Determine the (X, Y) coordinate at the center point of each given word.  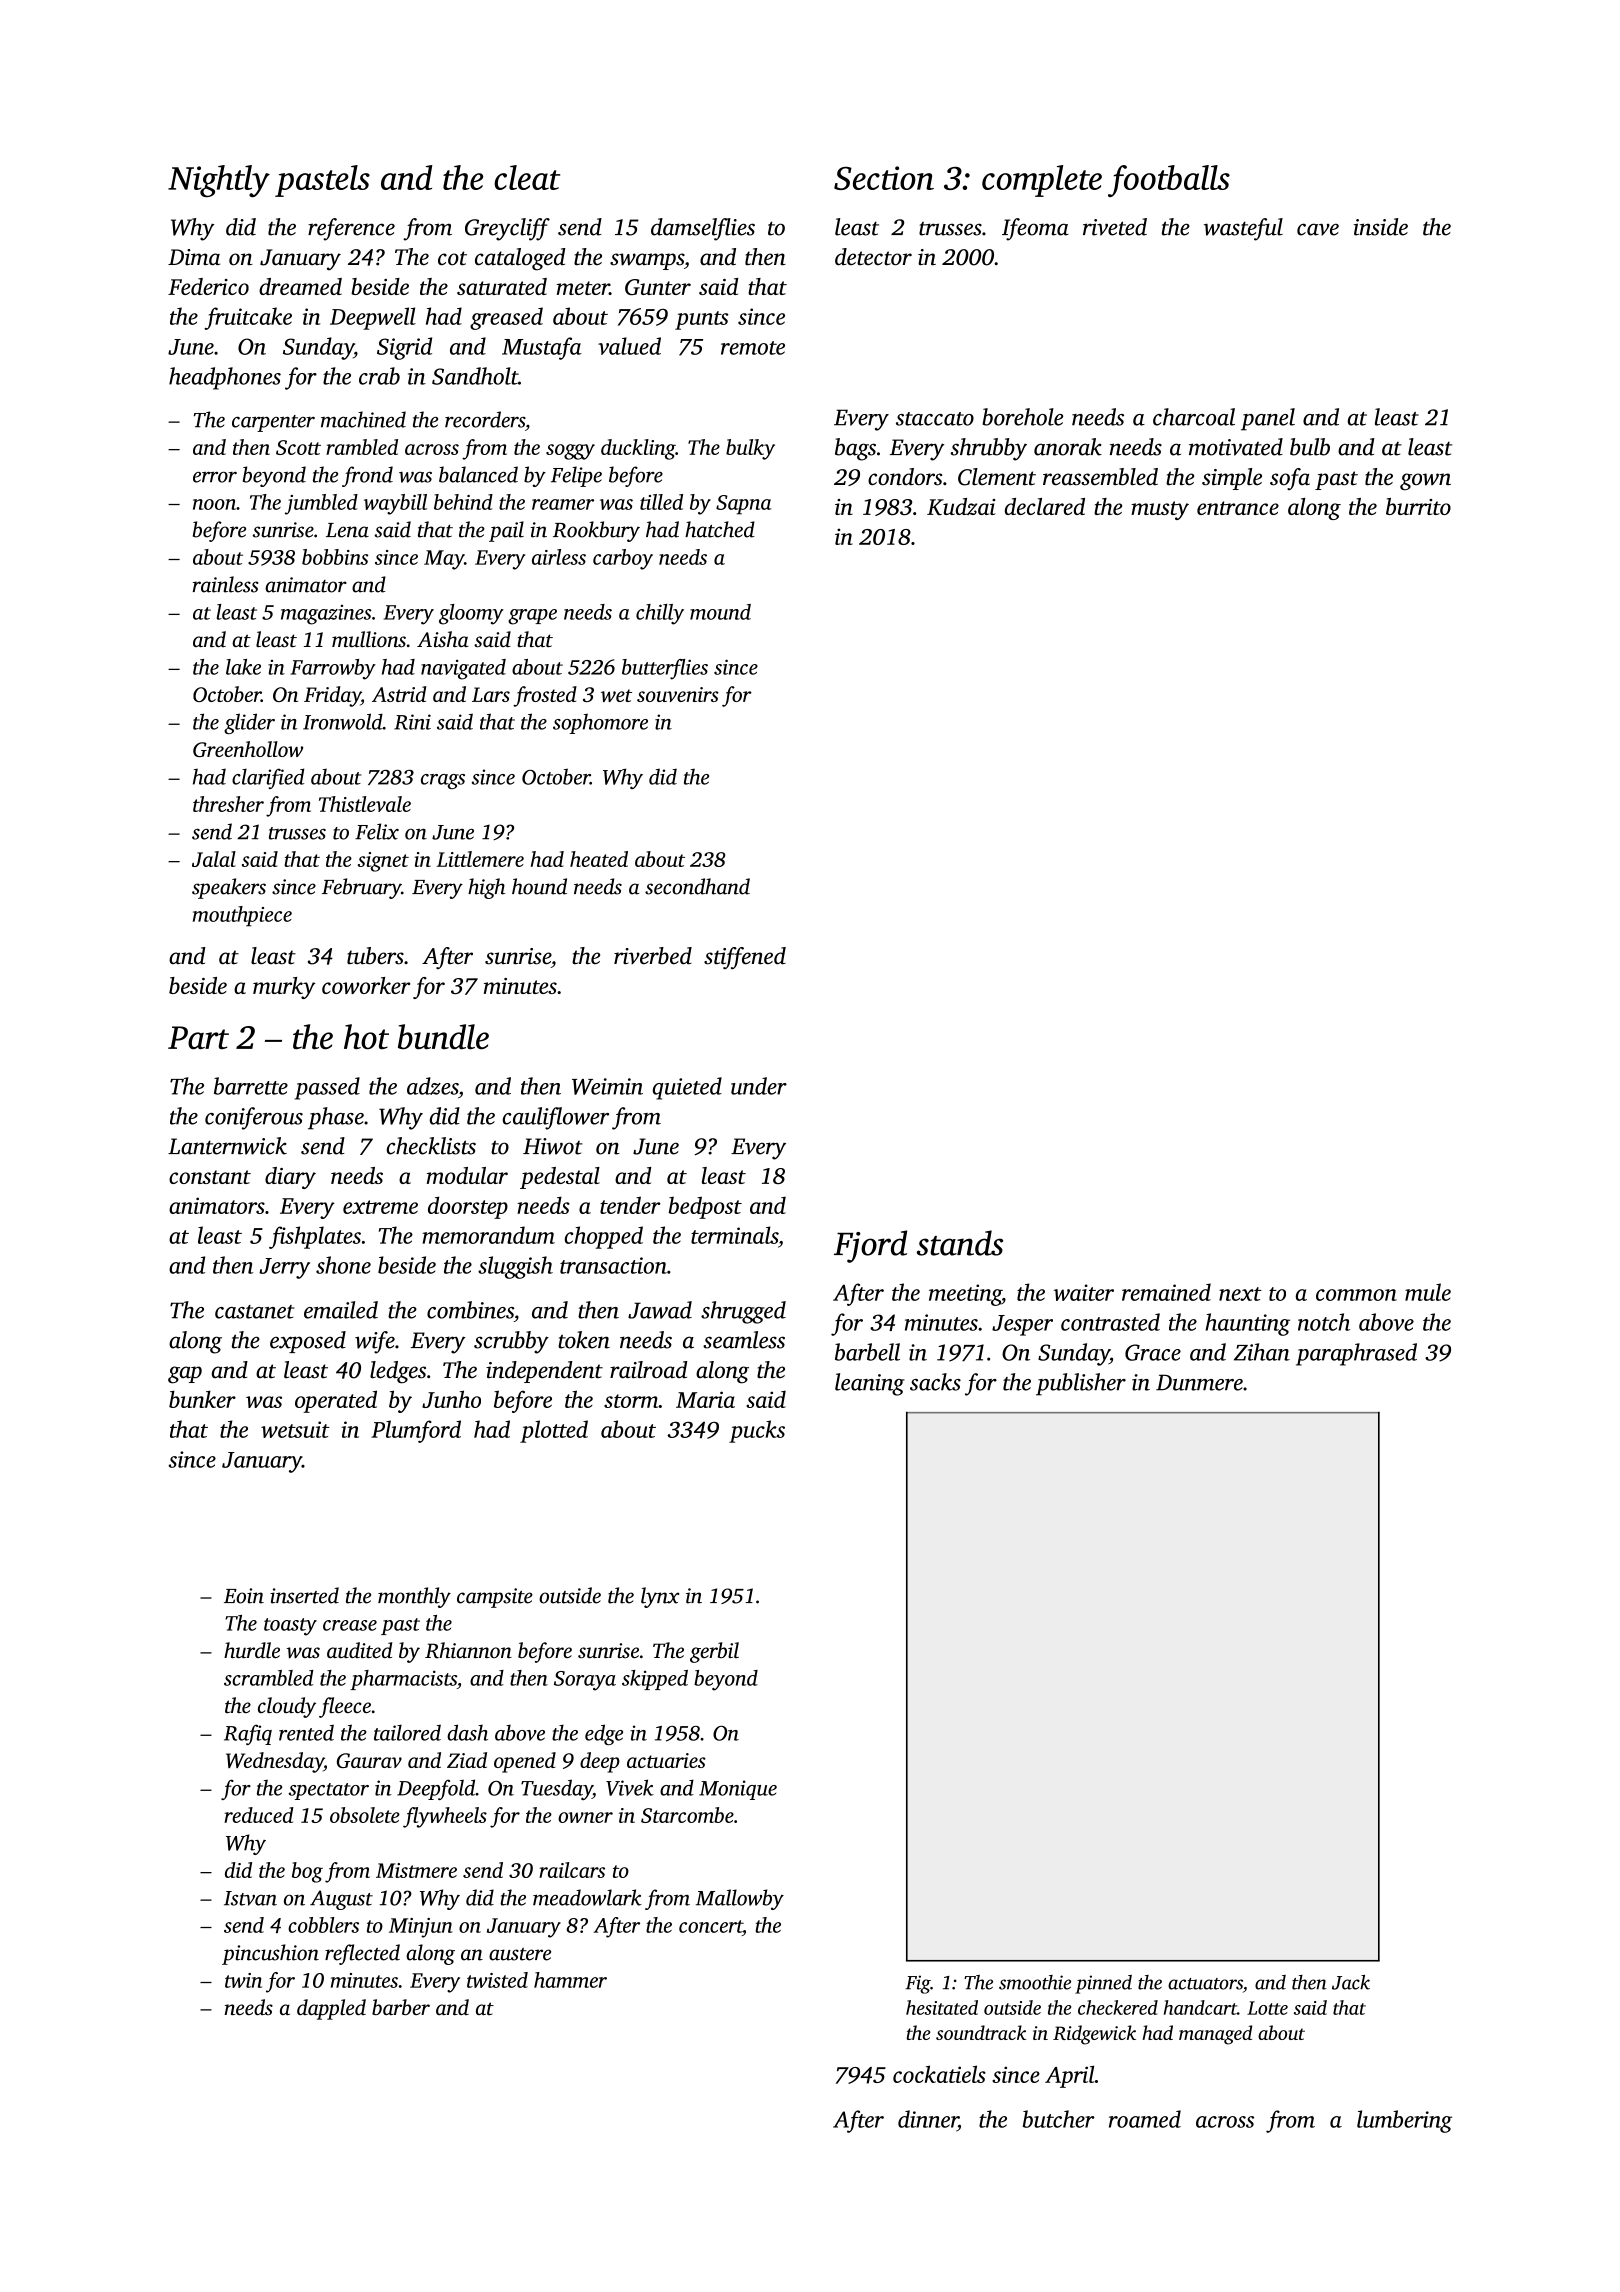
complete (1042, 181)
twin (243, 1980)
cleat (527, 177)
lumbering (1404, 2121)
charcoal (1194, 417)
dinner (928, 2119)
